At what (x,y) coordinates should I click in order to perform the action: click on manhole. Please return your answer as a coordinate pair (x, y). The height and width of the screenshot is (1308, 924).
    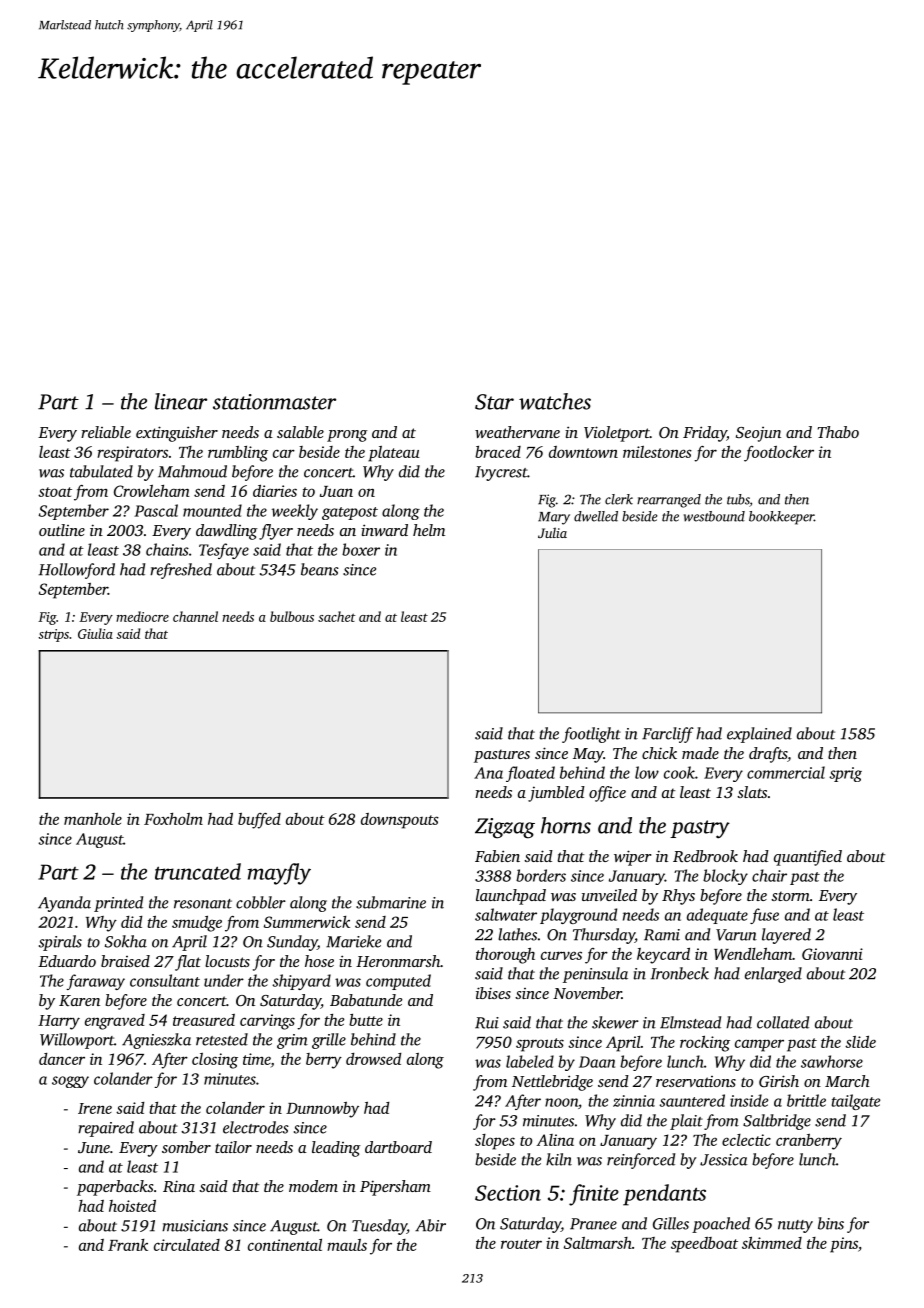
    Looking at the image, I should click on (93, 818).
